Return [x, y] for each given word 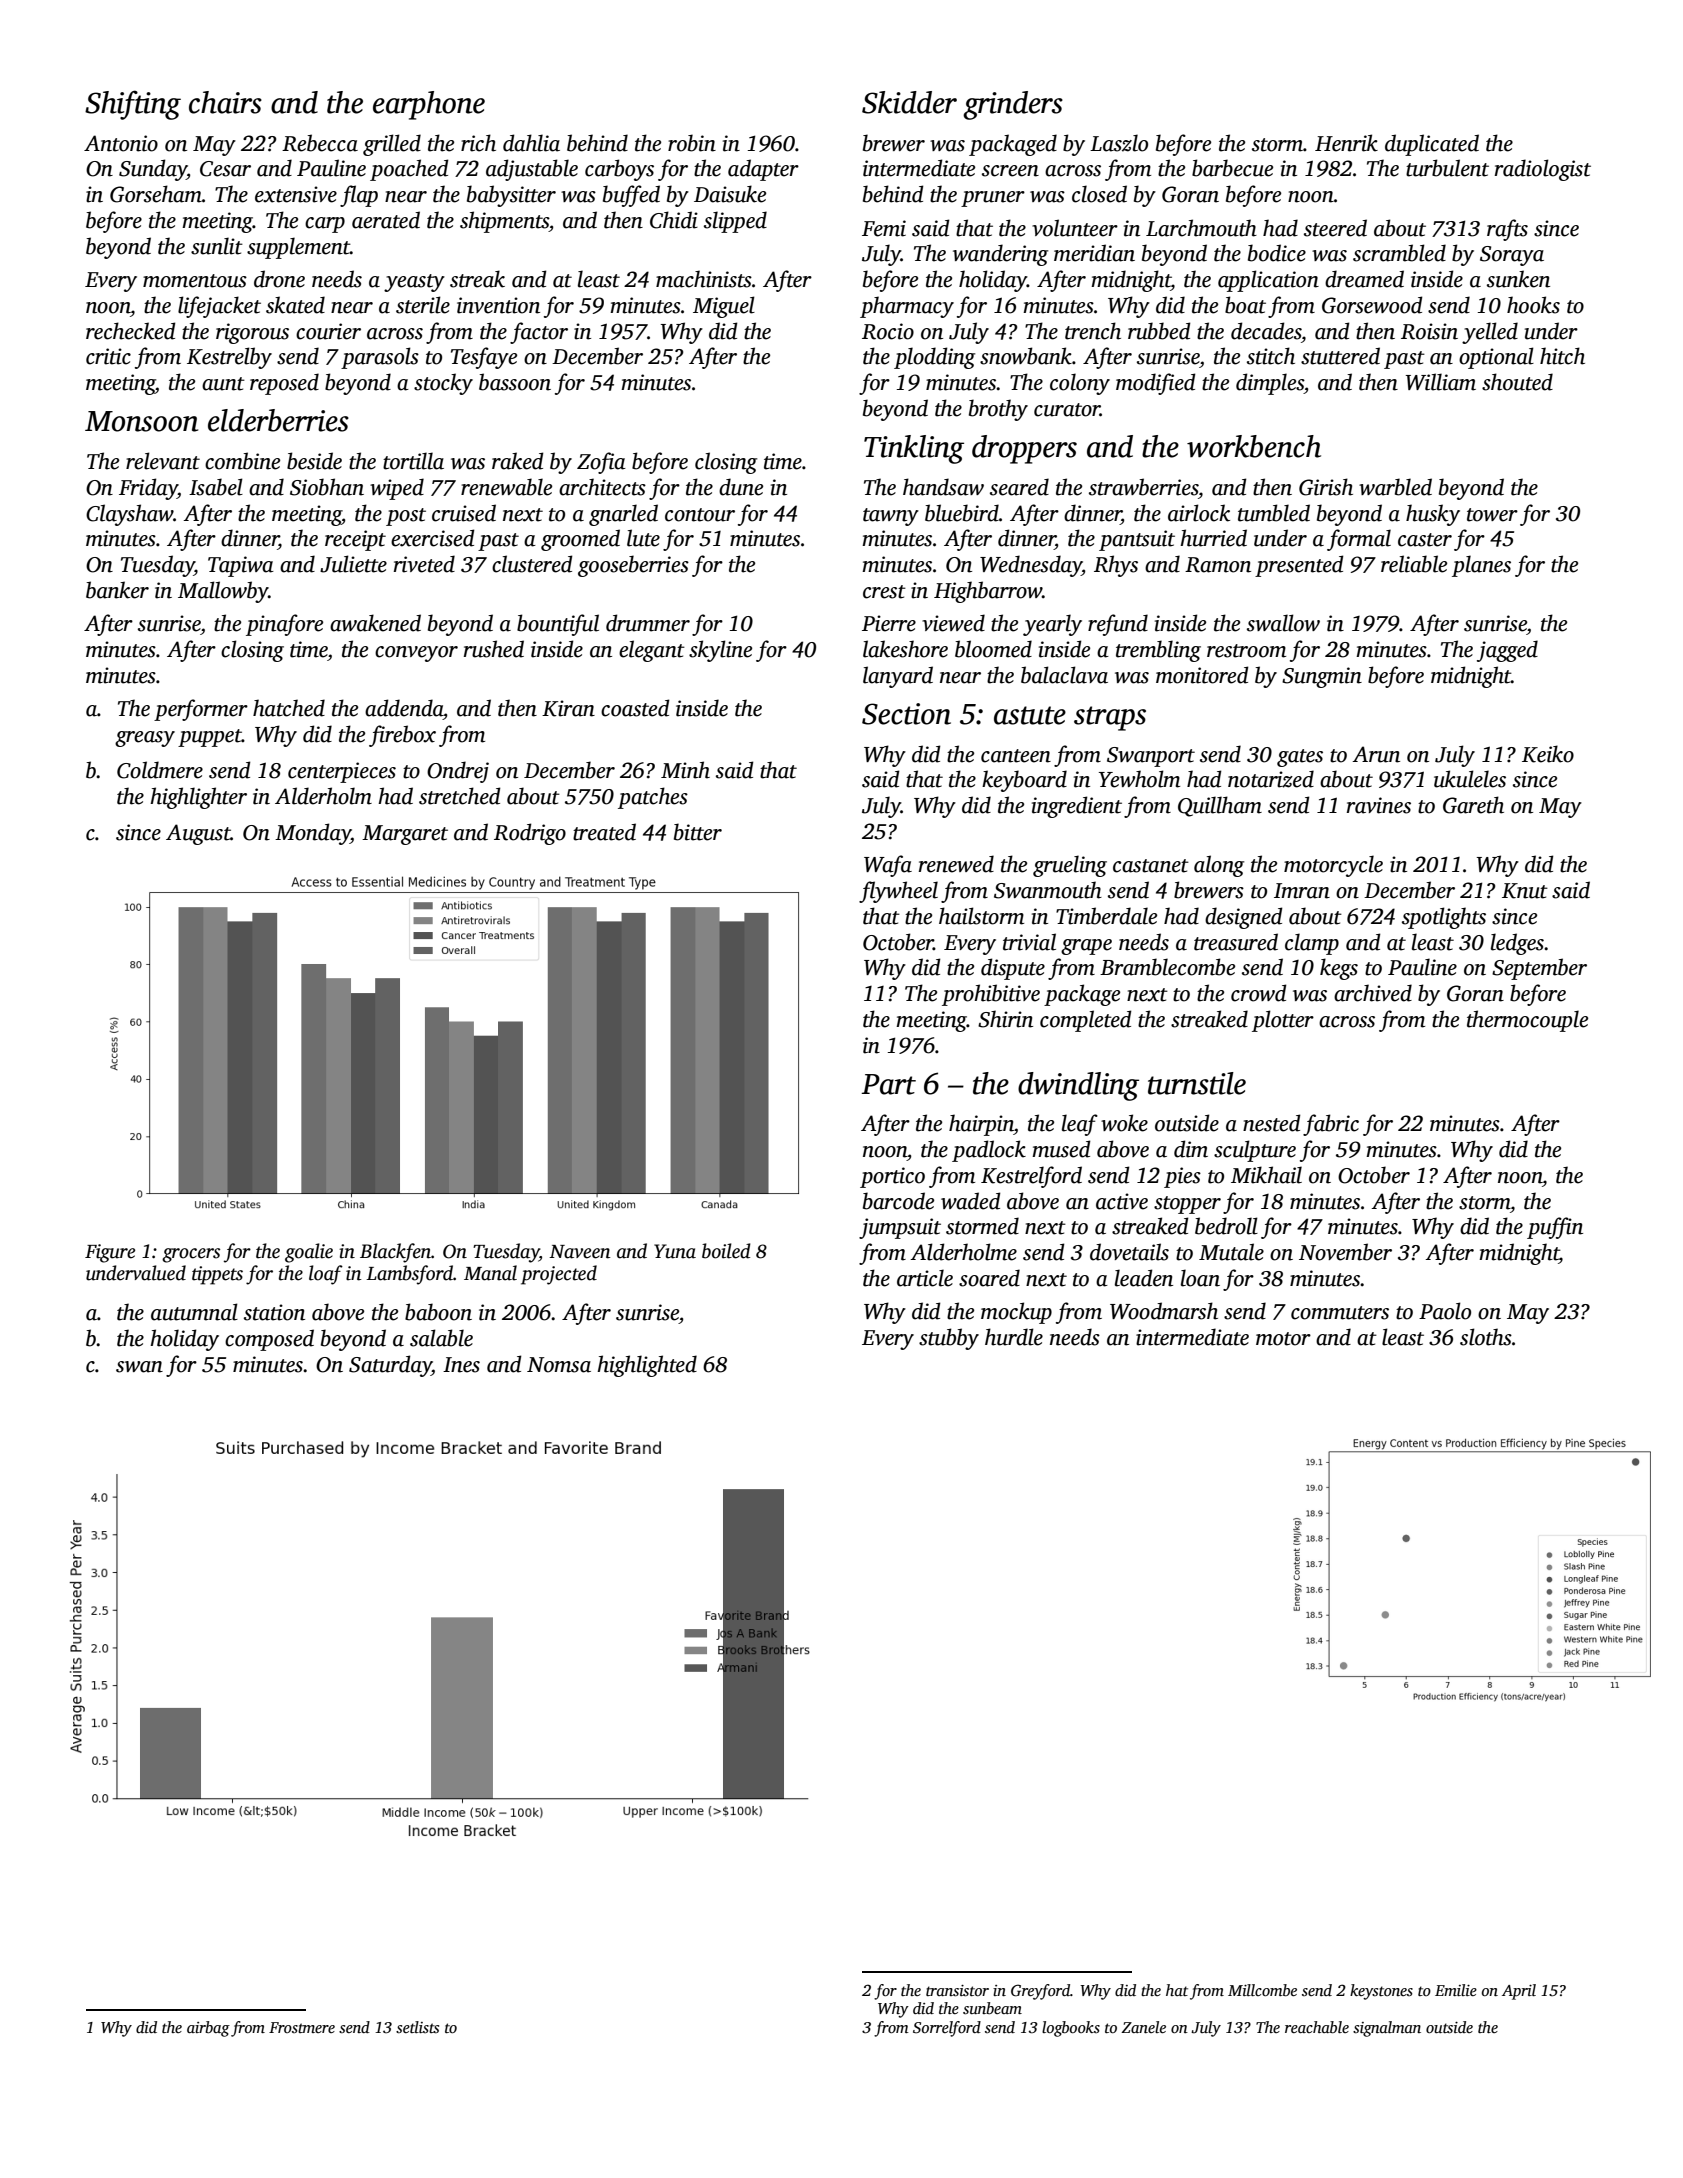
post [406, 517]
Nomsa [559, 1365]
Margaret [405, 835]
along [1219, 866]
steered [1335, 228]
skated [295, 305]
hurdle [1014, 1337]
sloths [1486, 1337]
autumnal [194, 1312]
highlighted [647, 1366]
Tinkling [914, 449]
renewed [956, 864]
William [1441, 382]
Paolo [1445, 1311]
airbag [208, 2029]
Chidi [674, 220]
